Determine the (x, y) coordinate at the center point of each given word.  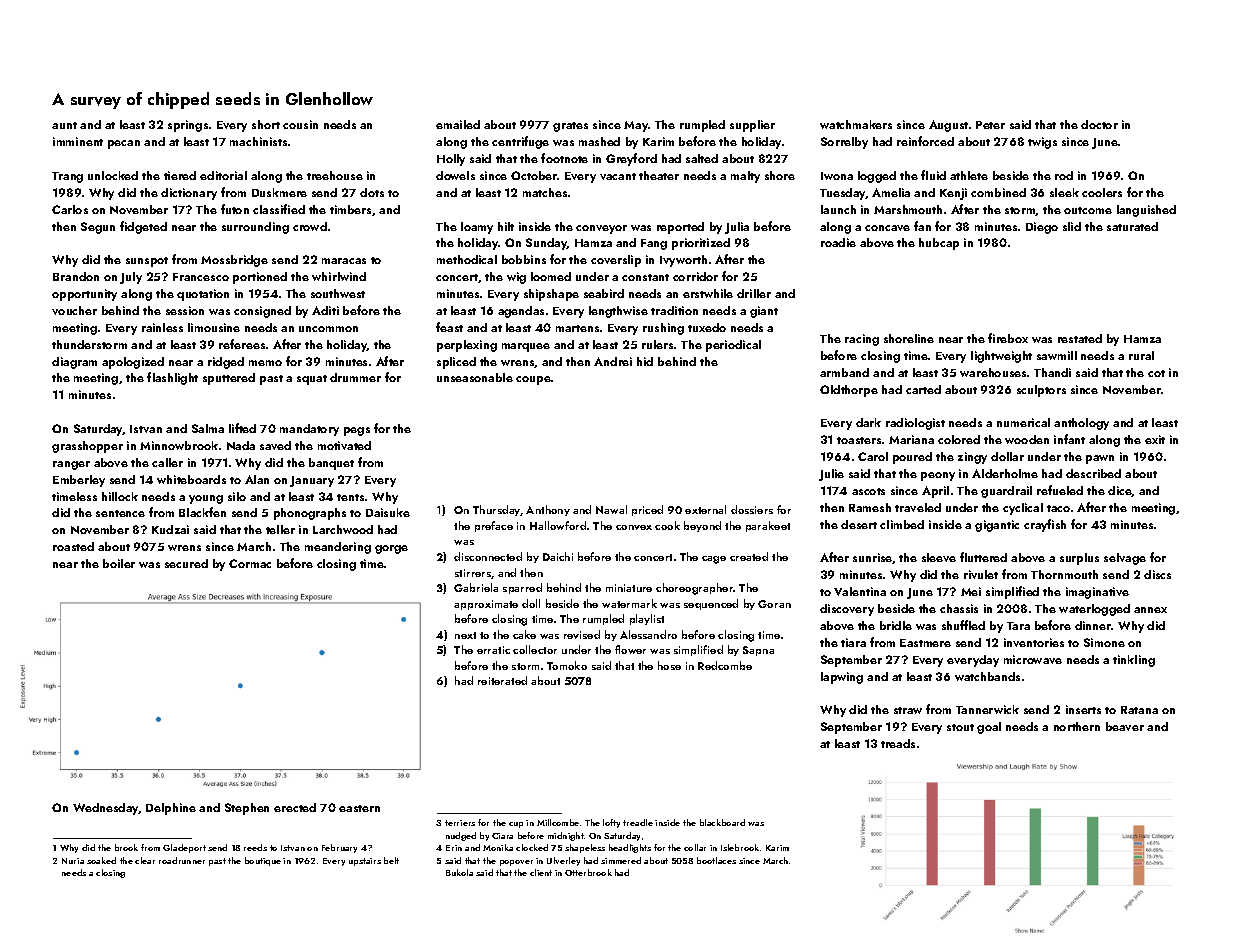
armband (844, 372)
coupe (533, 380)
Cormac (250, 563)
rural (1141, 355)
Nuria (73, 861)
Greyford (631, 159)
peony (938, 476)
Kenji (953, 194)
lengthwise (618, 312)
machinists (258, 141)
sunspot (147, 262)
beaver (1125, 726)
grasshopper (87, 447)
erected (295, 807)
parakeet (768, 526)
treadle (638, 822)
